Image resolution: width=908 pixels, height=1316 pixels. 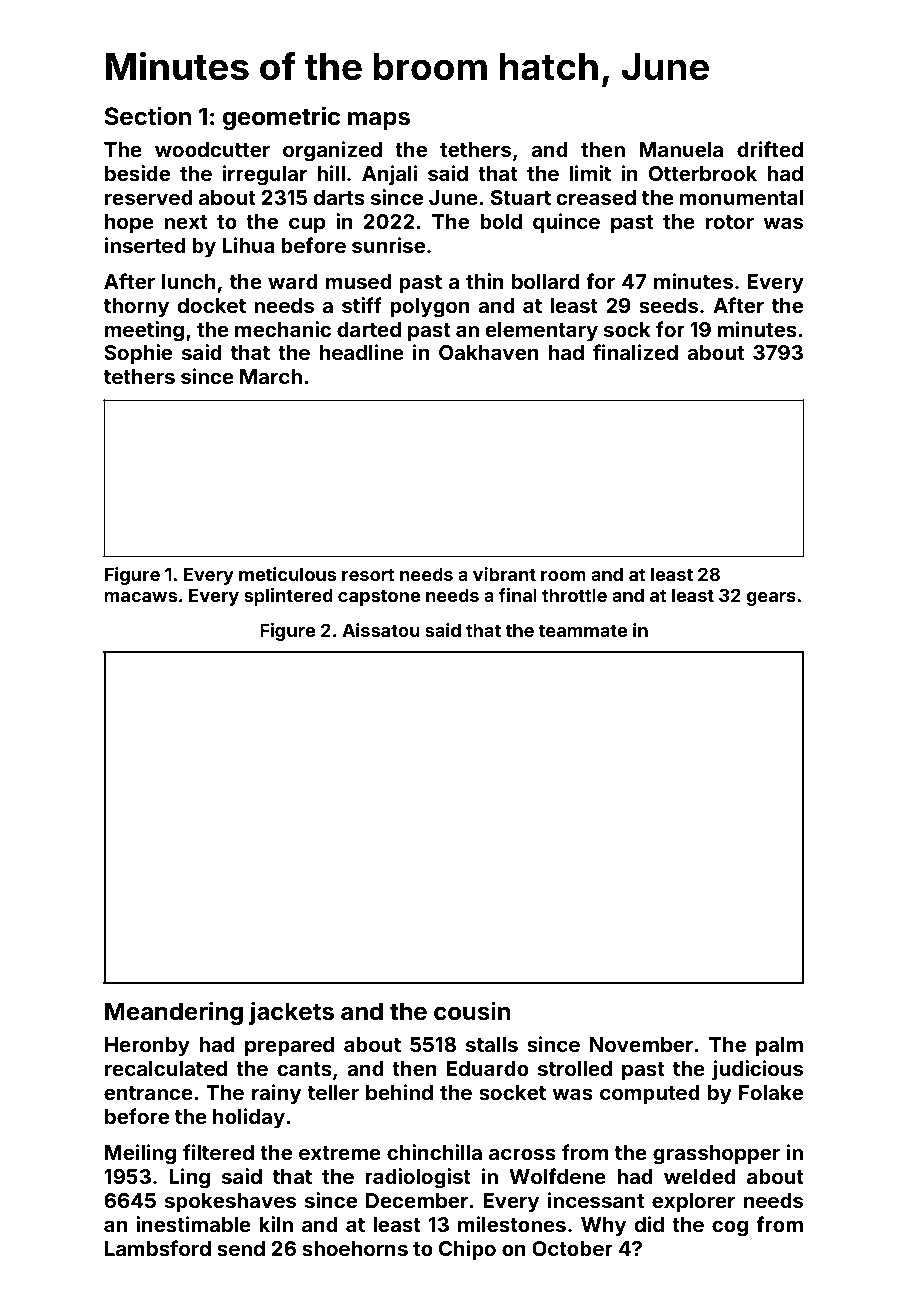 What do you see at coordinates (389, 175) in the screenshot?
I see `Anjali` at bounding box center [389, 175].
